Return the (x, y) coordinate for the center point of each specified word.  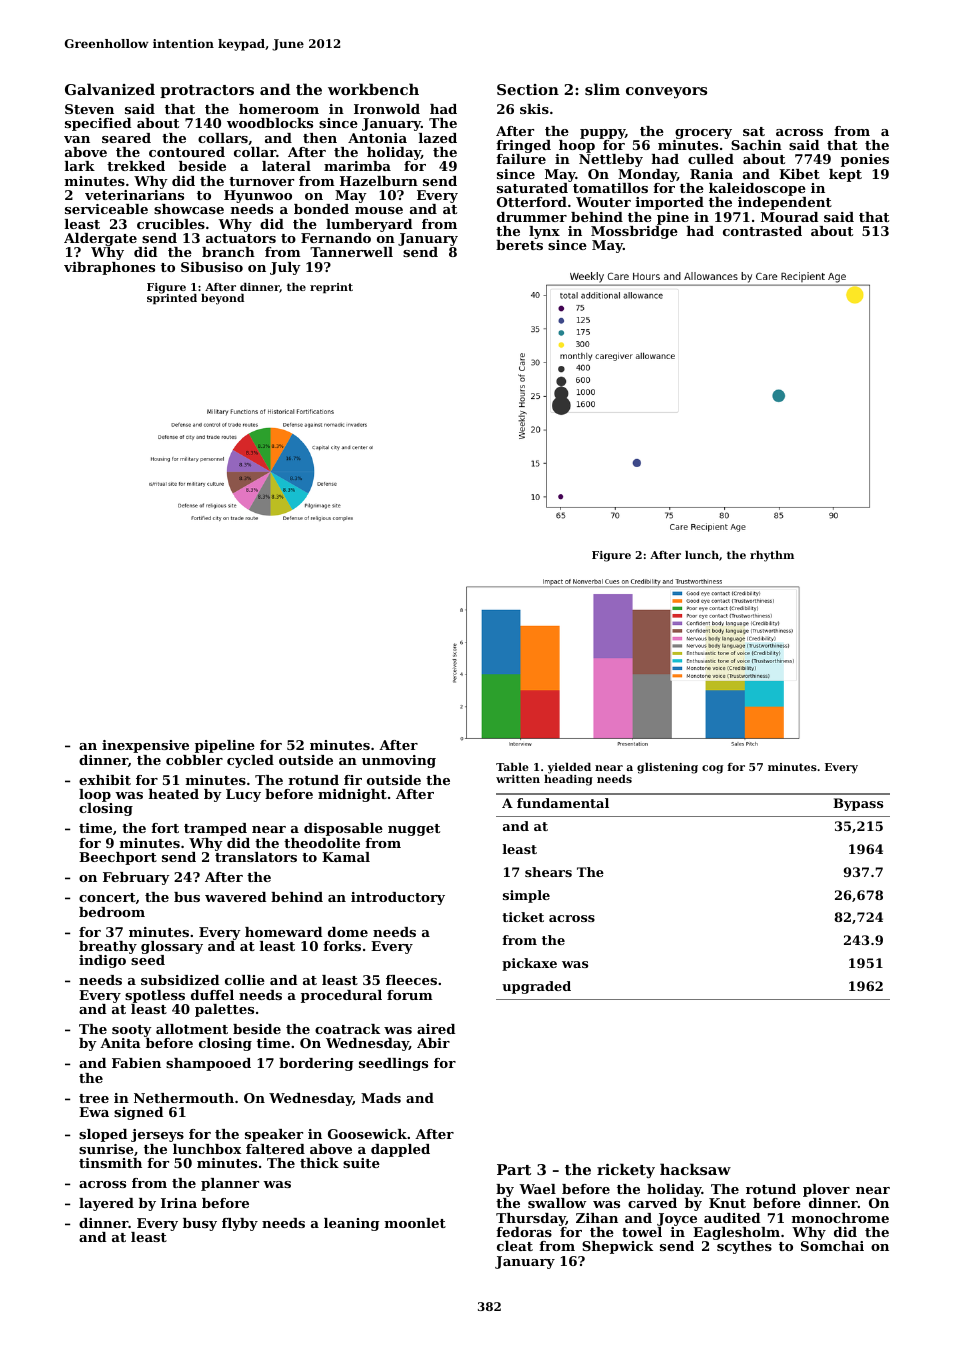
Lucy (243, 795)
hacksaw (695, 1169)
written (518, 779)
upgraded (536, 987)
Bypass (858, 804)
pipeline (225, 746)
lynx (544, 232)
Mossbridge (634, 232)
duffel (212, 995)
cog (712, 769)
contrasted (762, 231)
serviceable (106, 209)
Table (512, 767)
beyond (222, 299)
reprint (331, 288)
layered (106, 1204)
